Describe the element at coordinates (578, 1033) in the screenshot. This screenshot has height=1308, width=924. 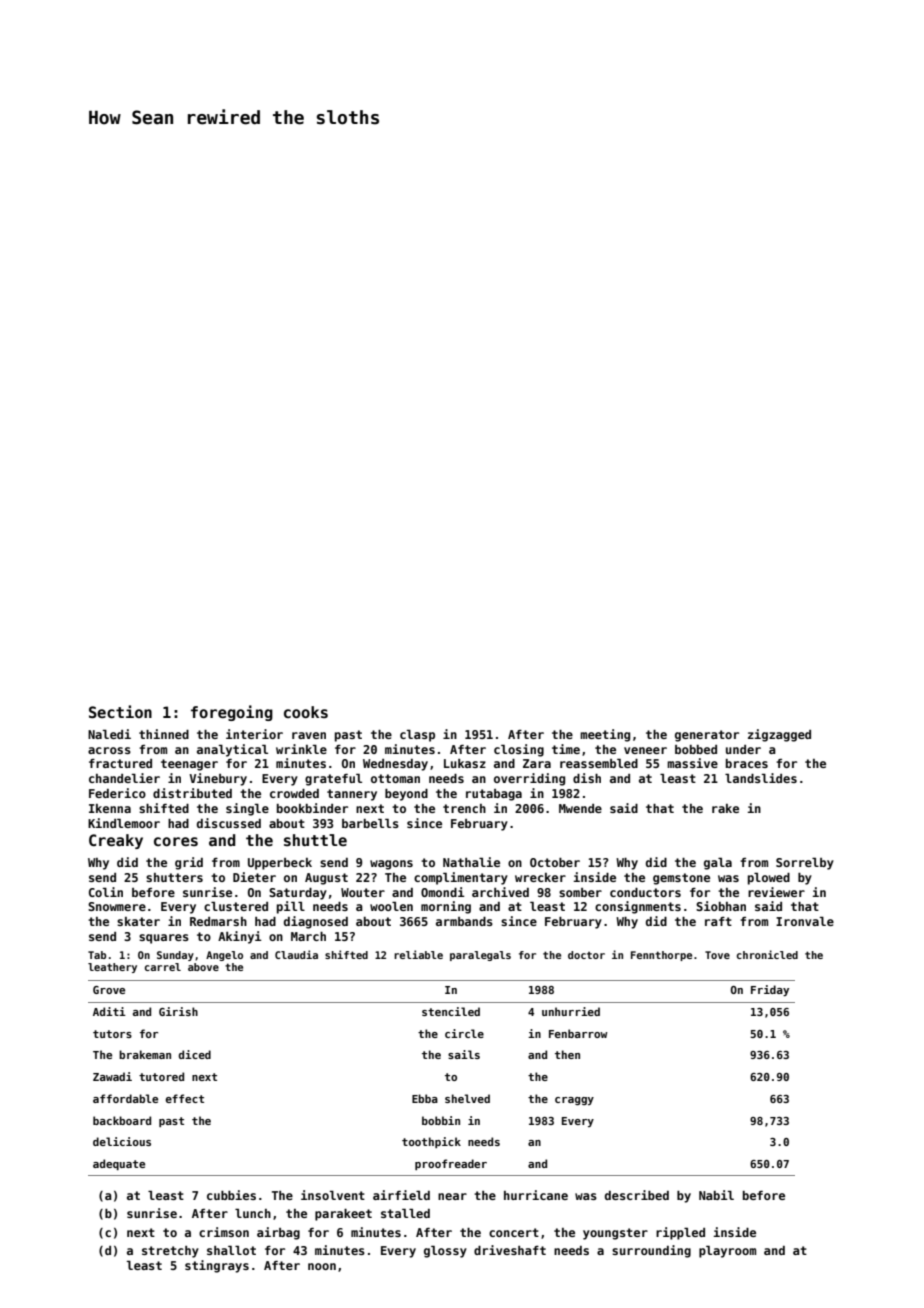
I see `Fenbarrow` at that location.
